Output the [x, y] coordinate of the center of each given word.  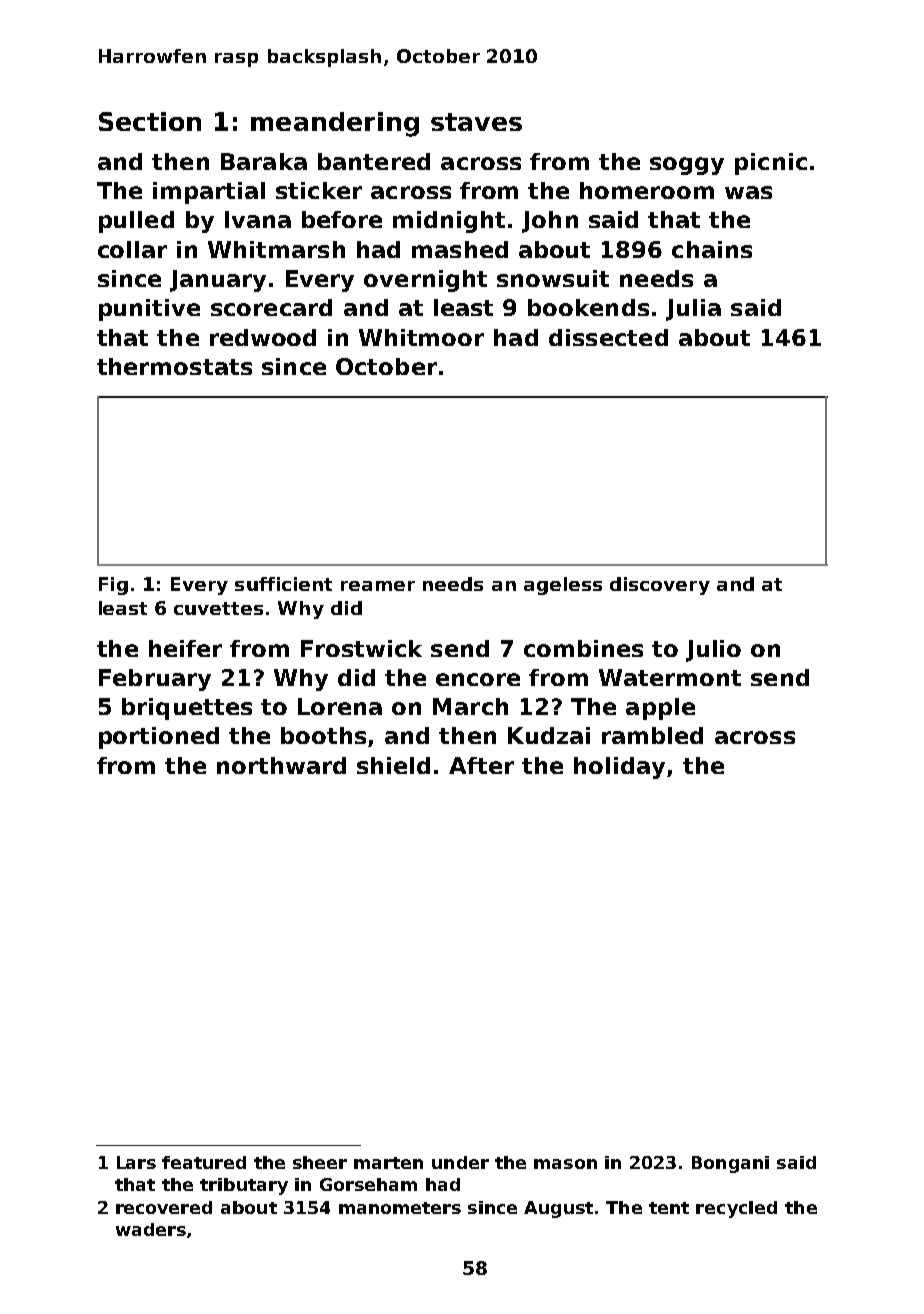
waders [151, 1229]
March [470, 706]
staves [476, 122]
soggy [687, 166]
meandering [335, 124]
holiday [619, 768]
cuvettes [218, 608]
